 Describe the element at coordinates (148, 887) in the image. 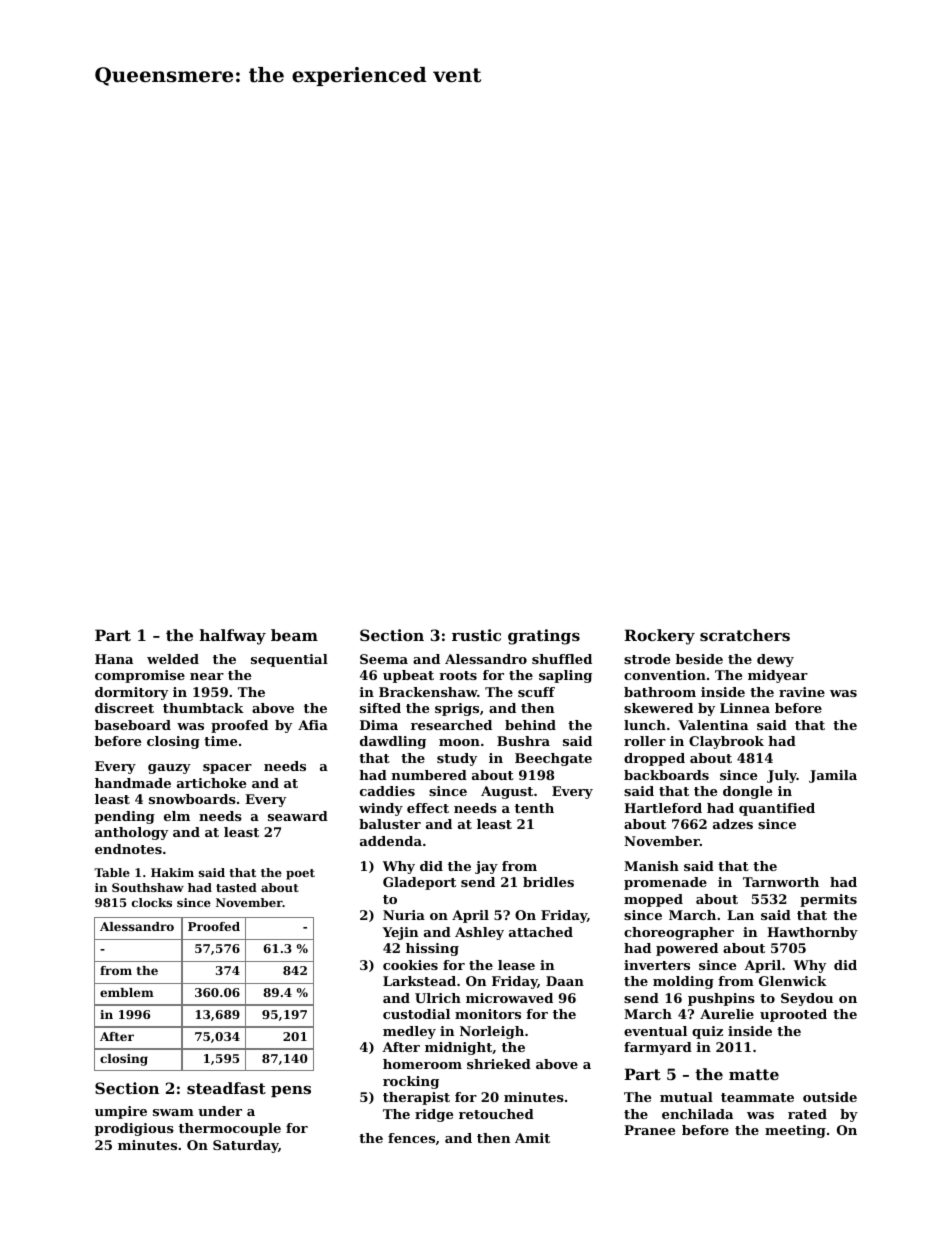

I see `Southshaw` at that location.
